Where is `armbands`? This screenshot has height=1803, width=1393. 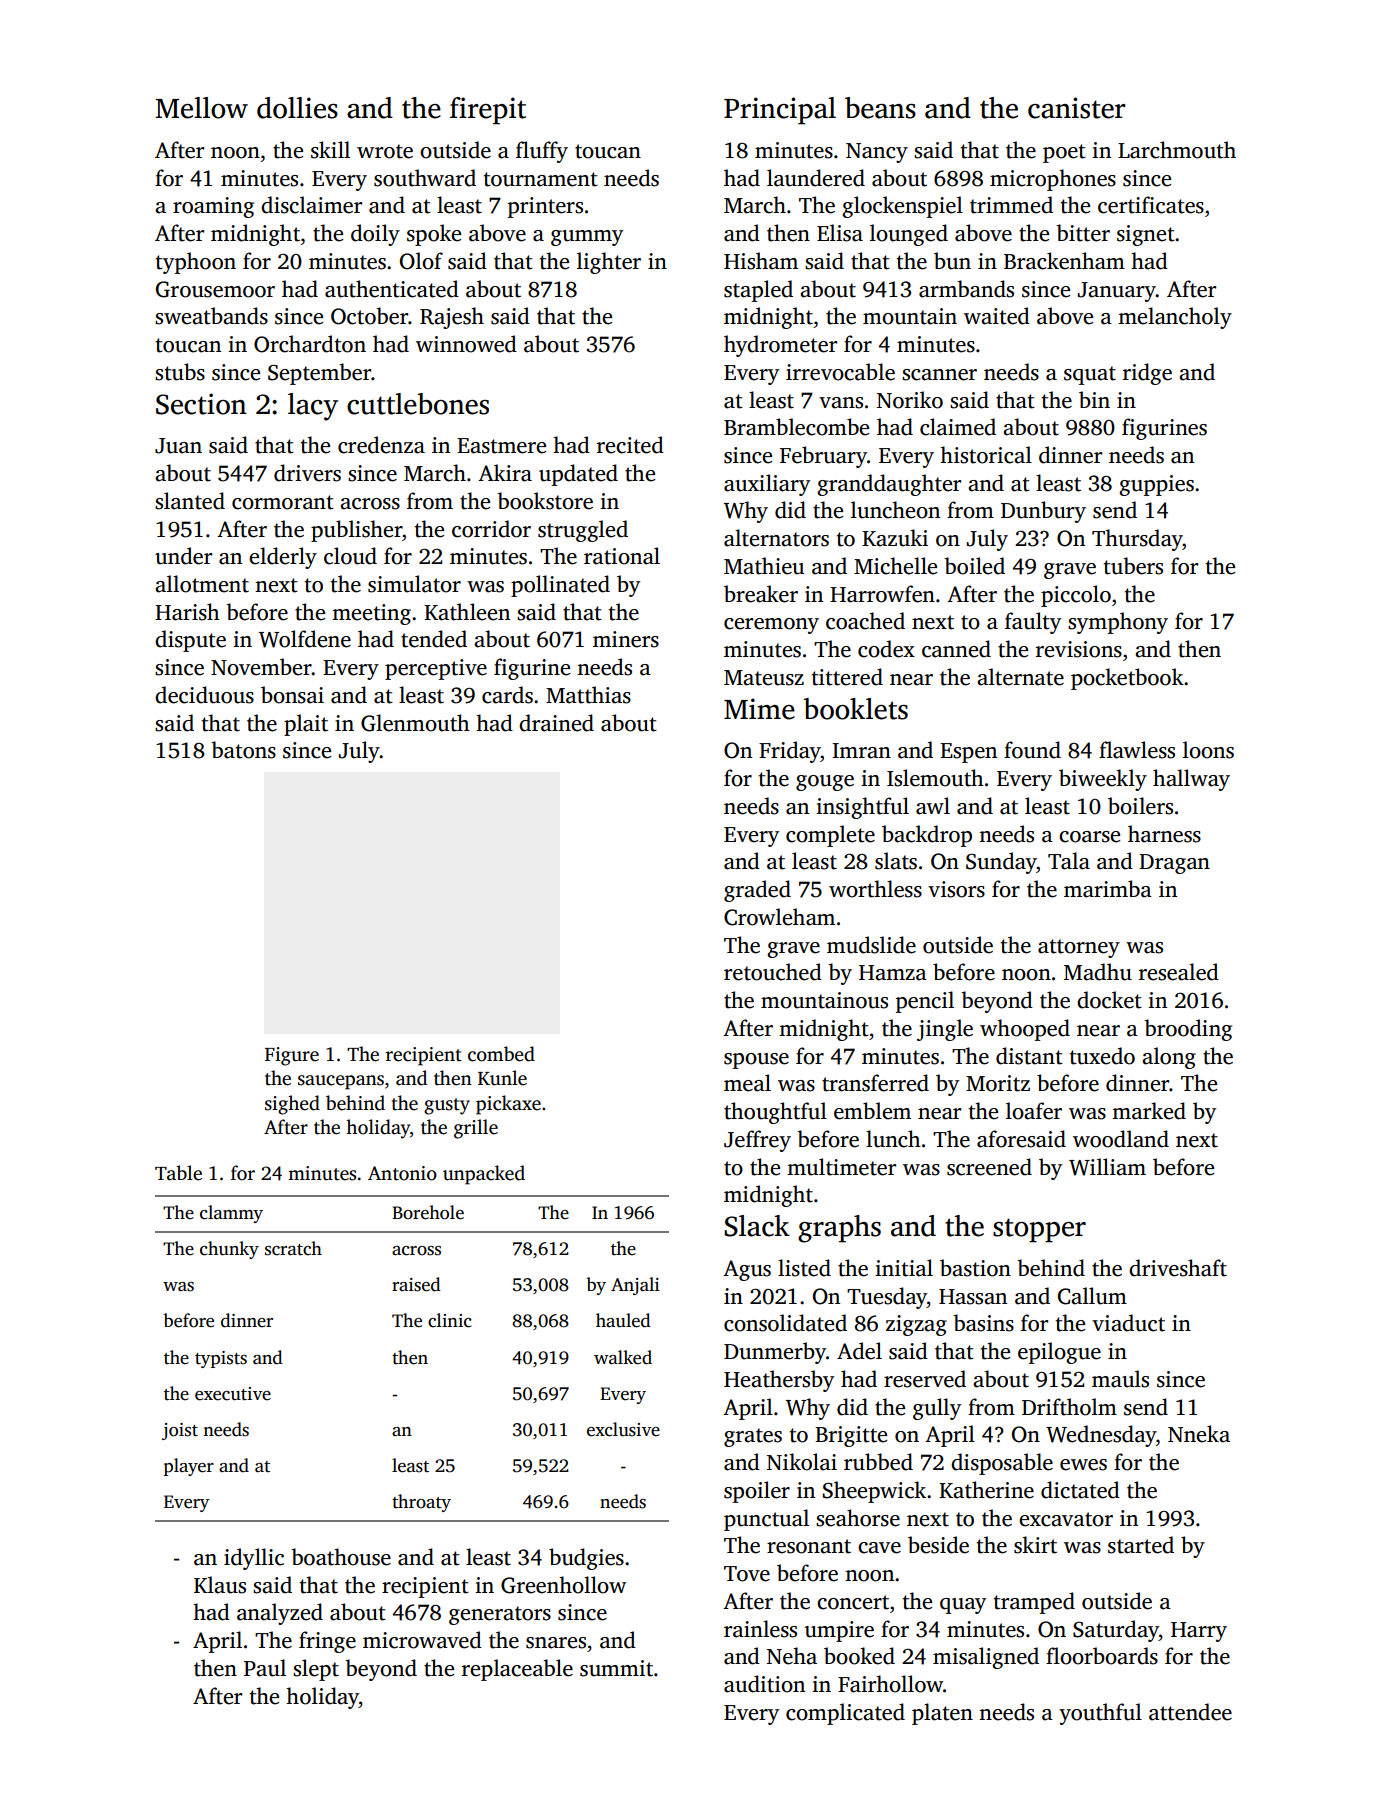 armbands is located at coordinates (966, 289).
